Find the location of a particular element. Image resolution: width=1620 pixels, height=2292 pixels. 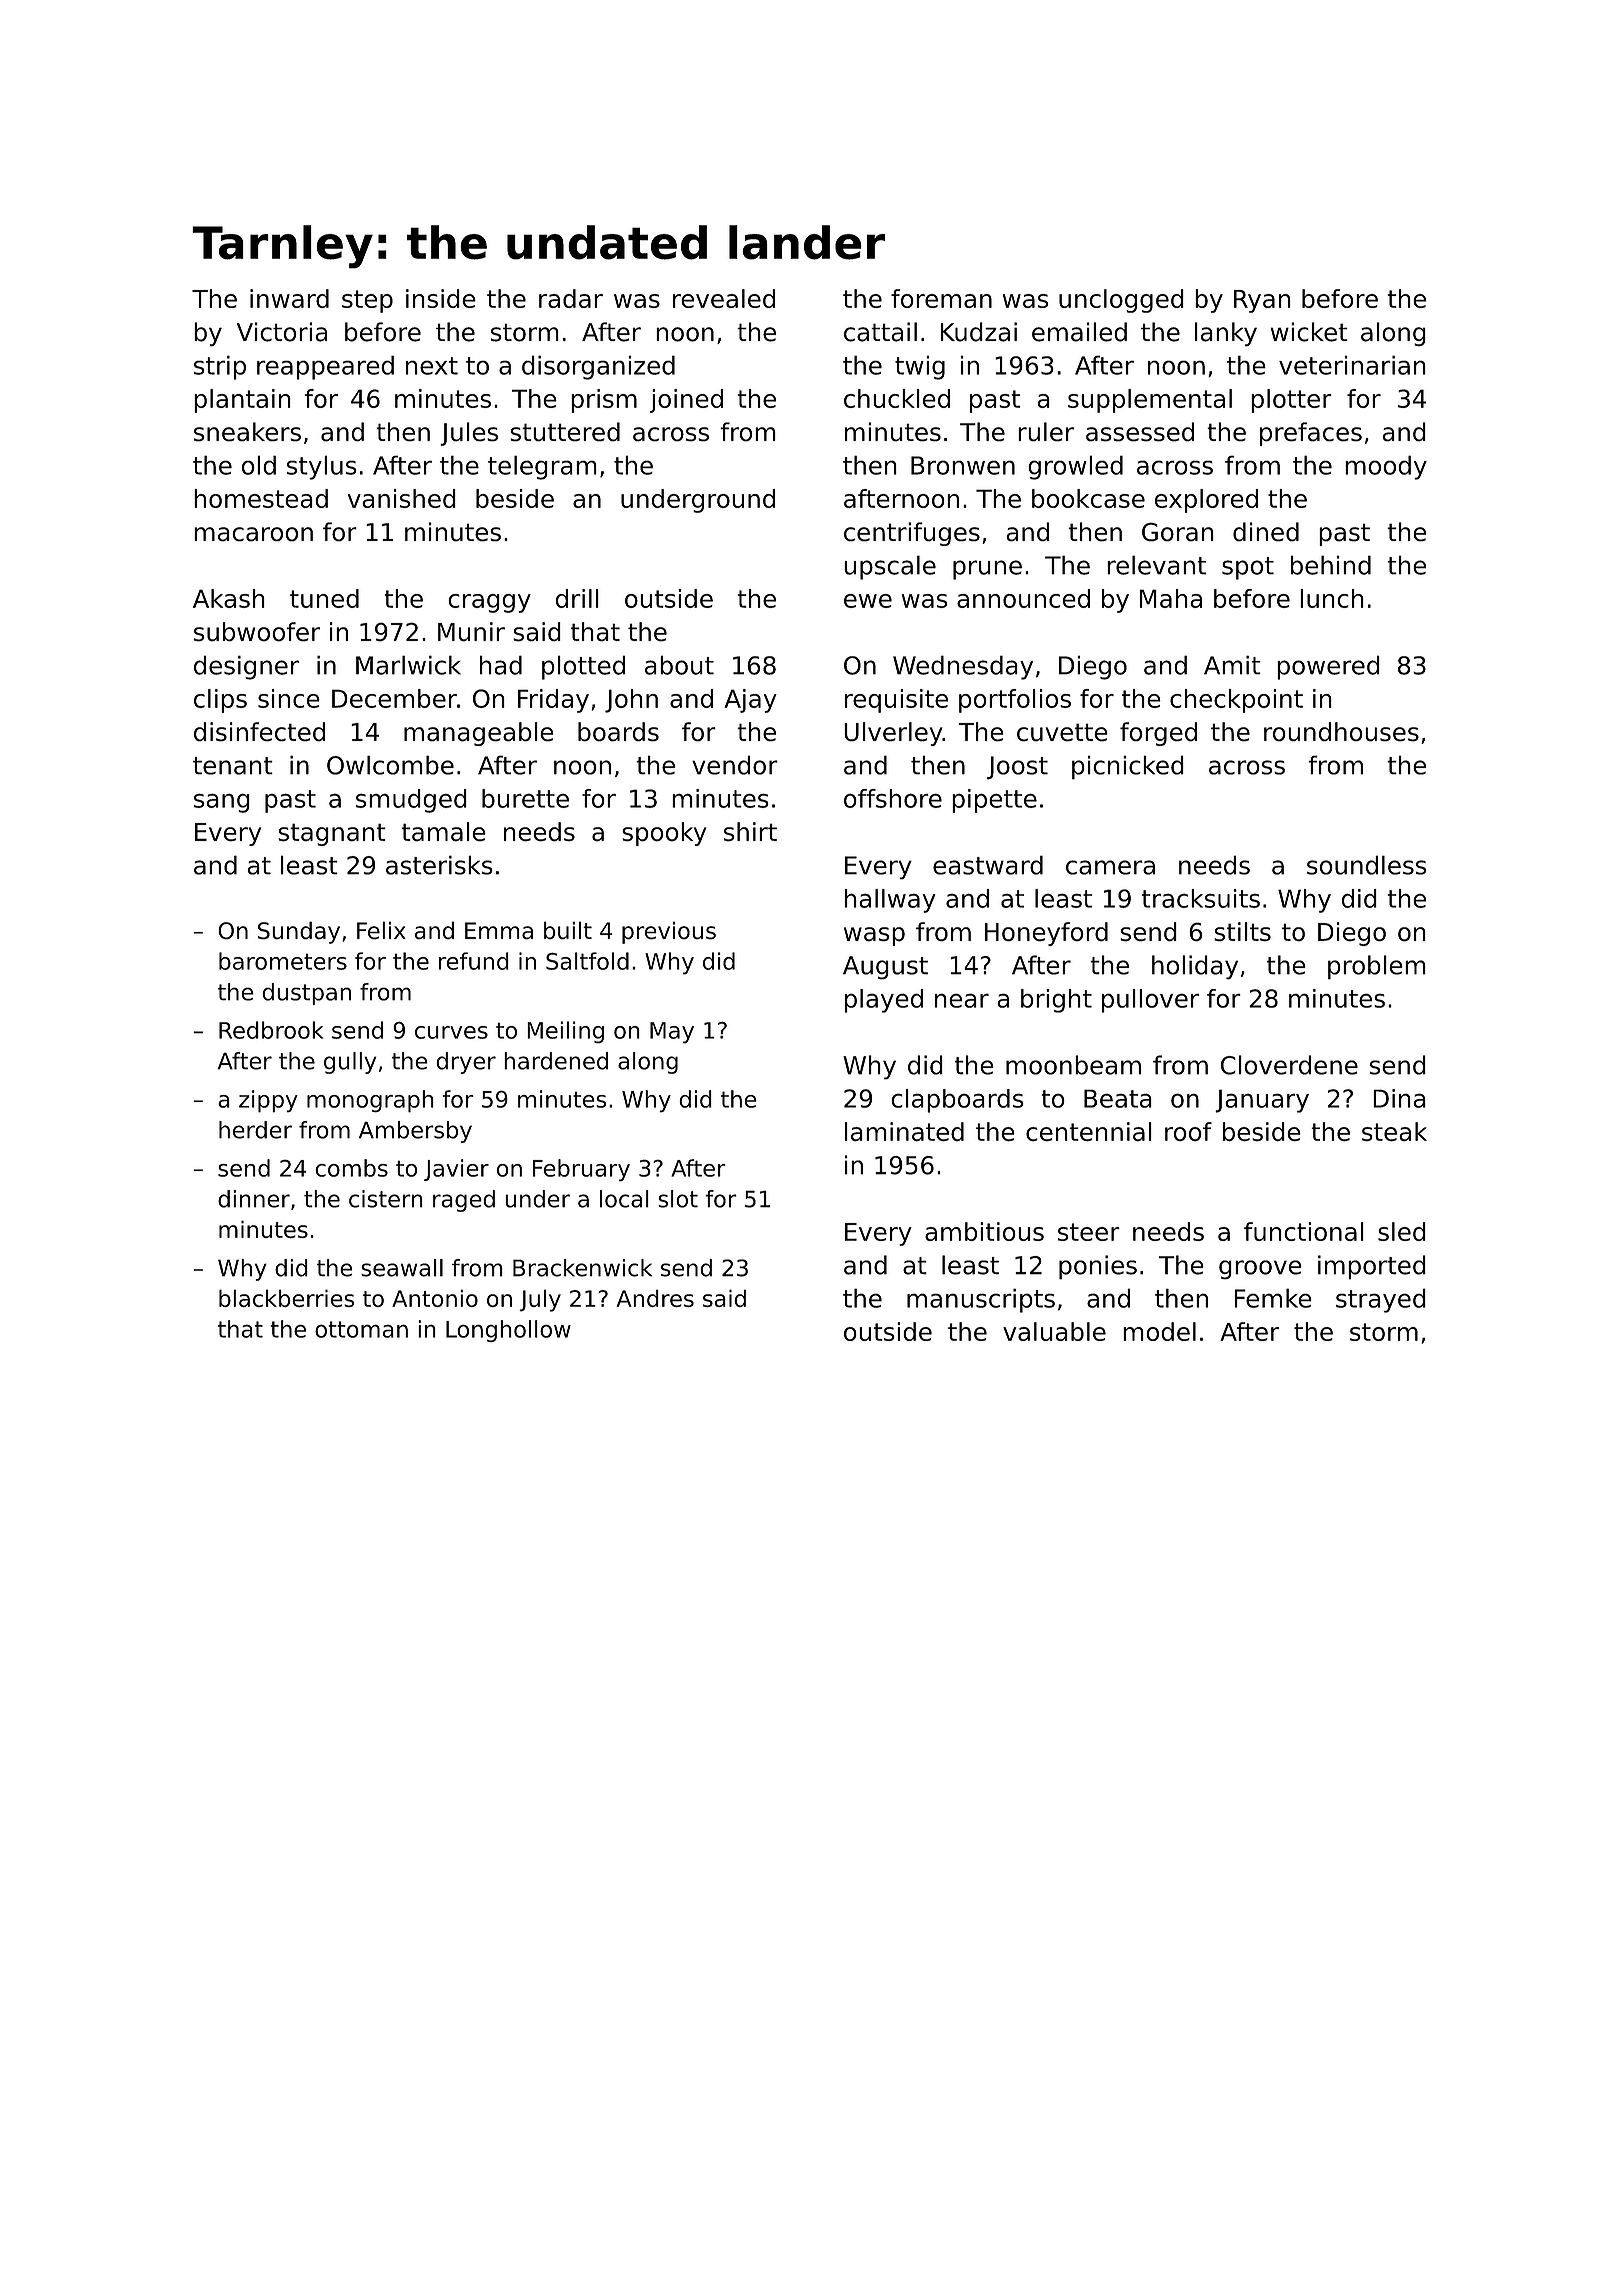

Felix is located at coordinates (381, 930).
